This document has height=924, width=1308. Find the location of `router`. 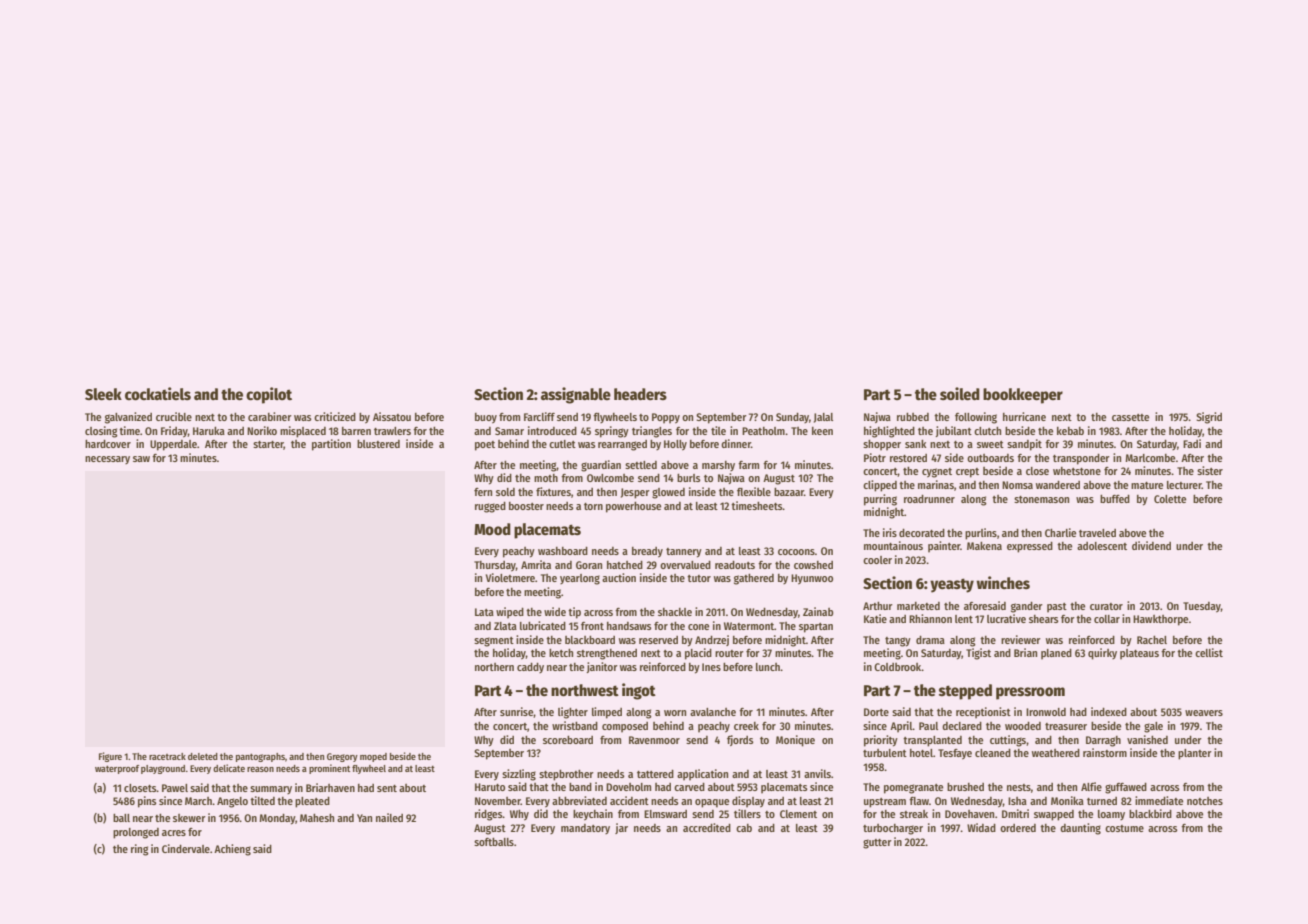

router is located at coordinates (729, 653).
